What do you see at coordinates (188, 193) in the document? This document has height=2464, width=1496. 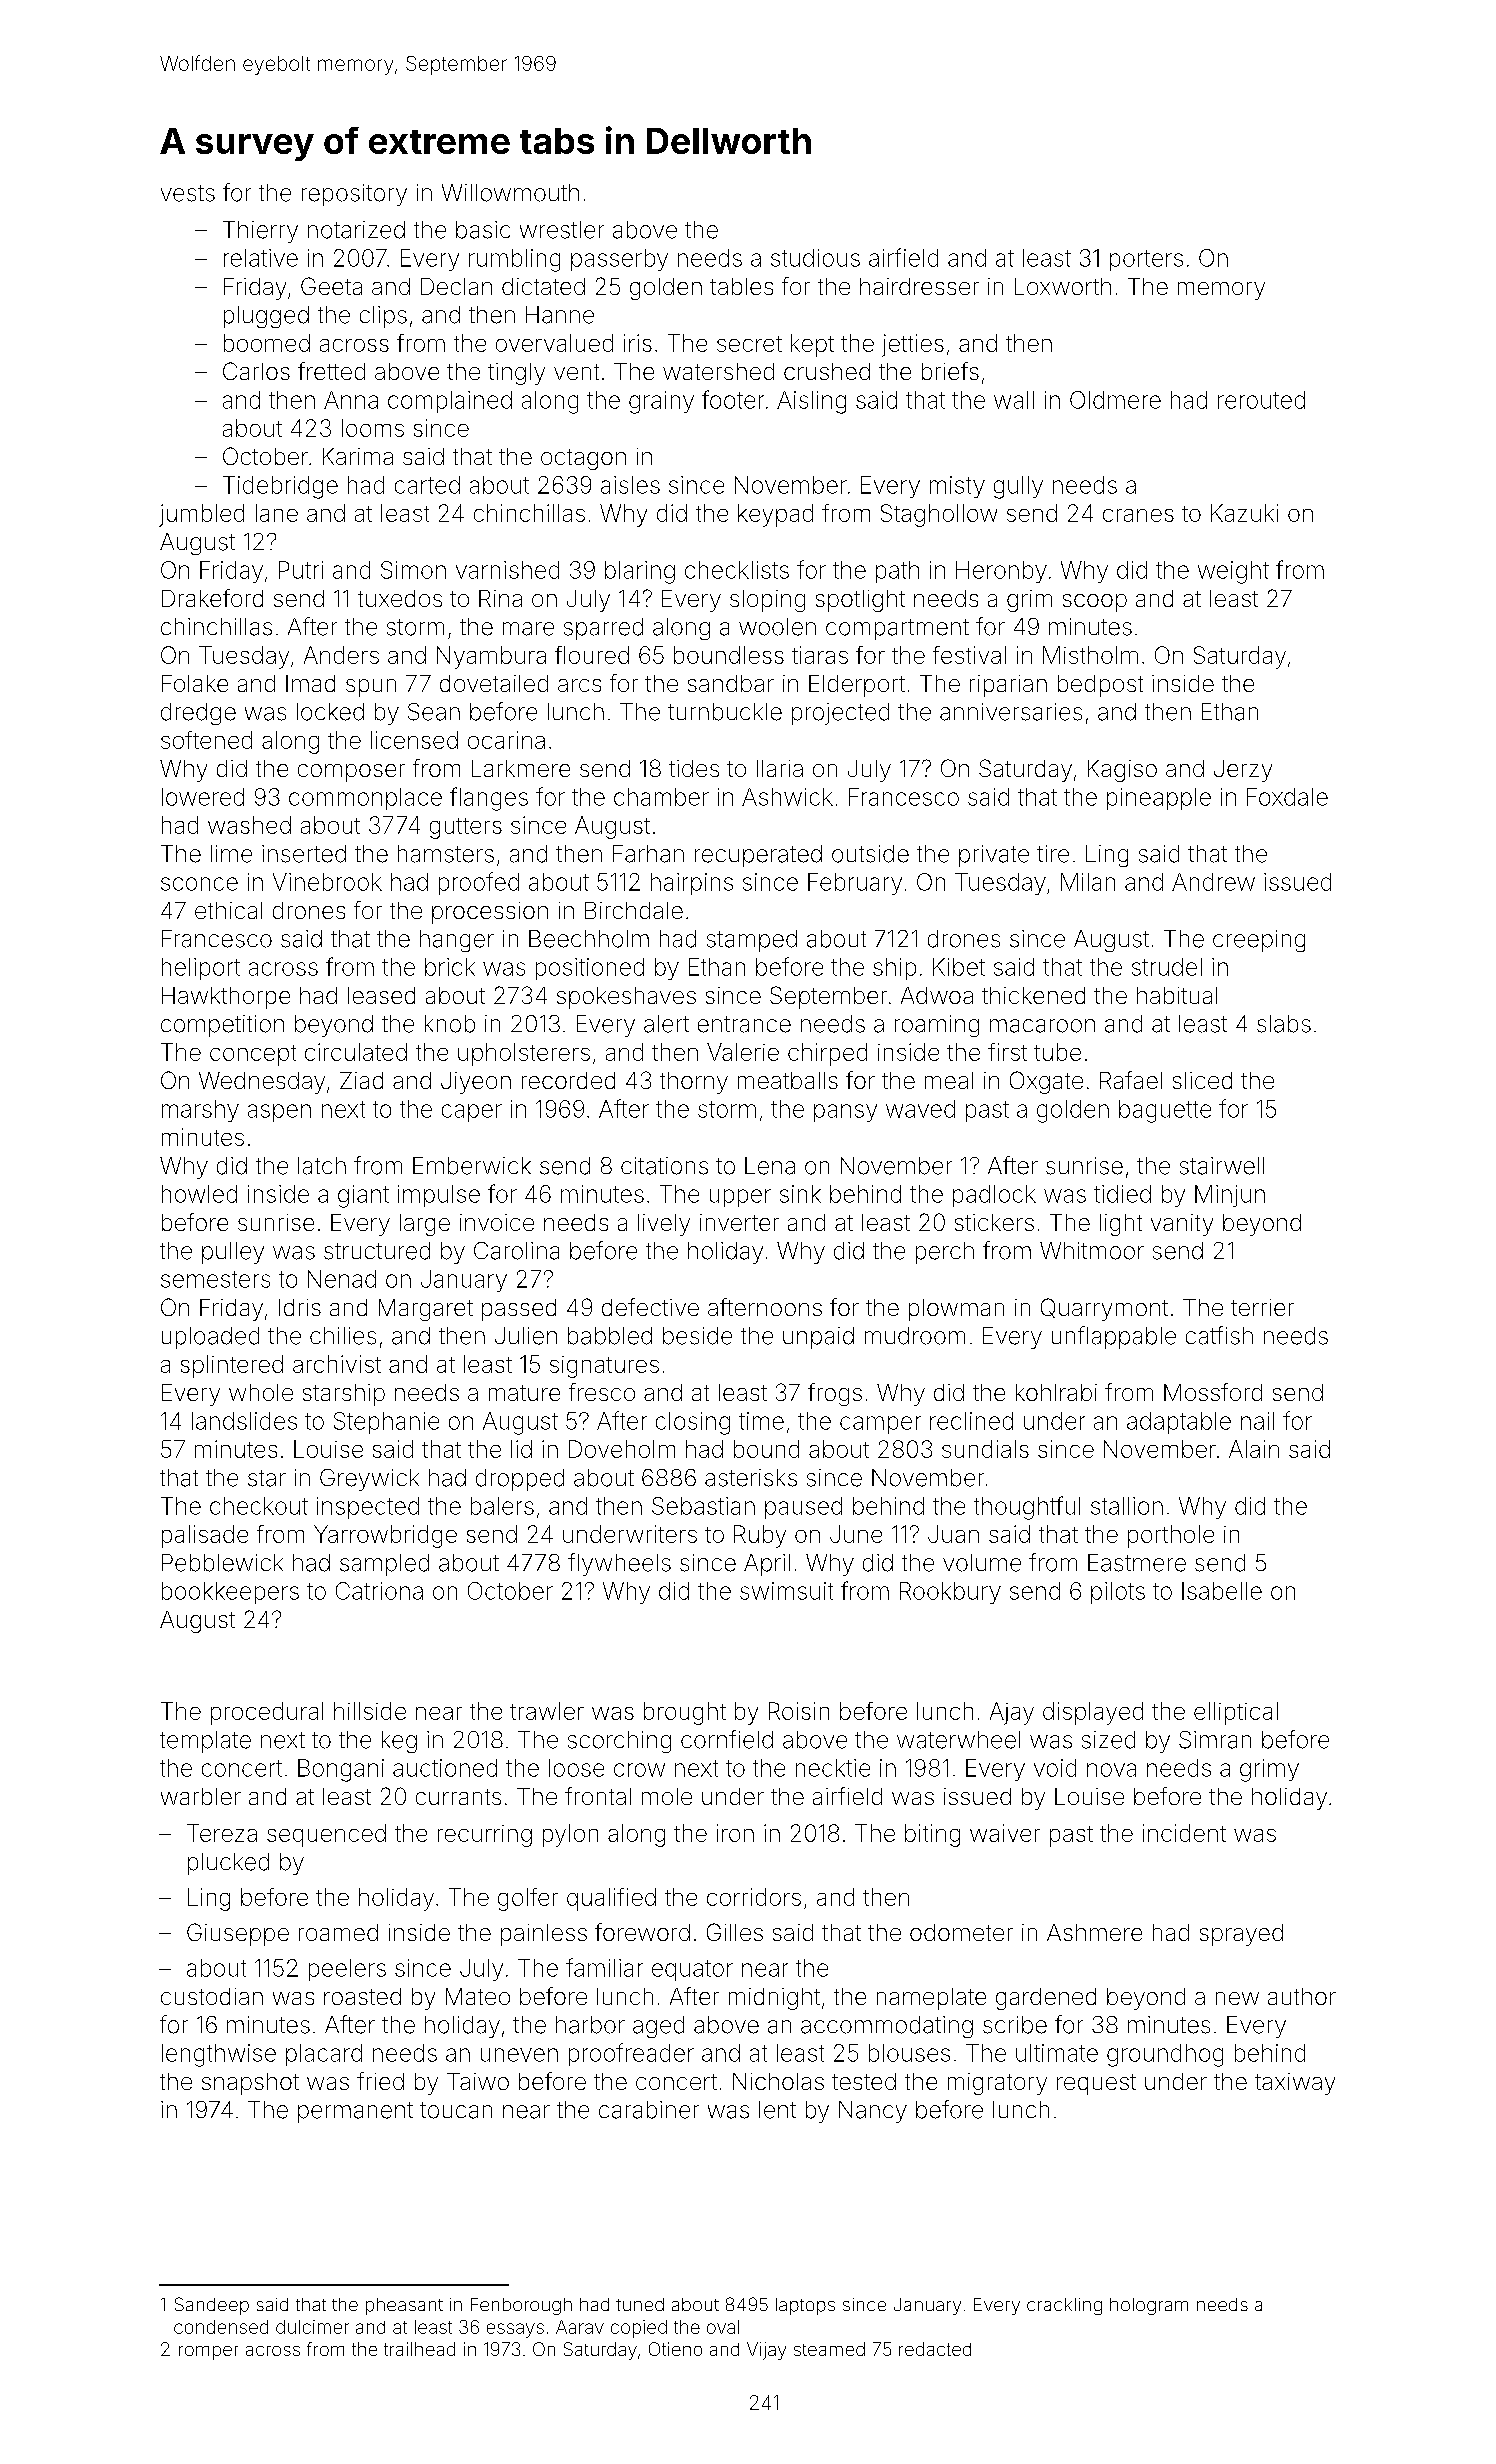 I see `vests` at bounding box center [188, 193].
